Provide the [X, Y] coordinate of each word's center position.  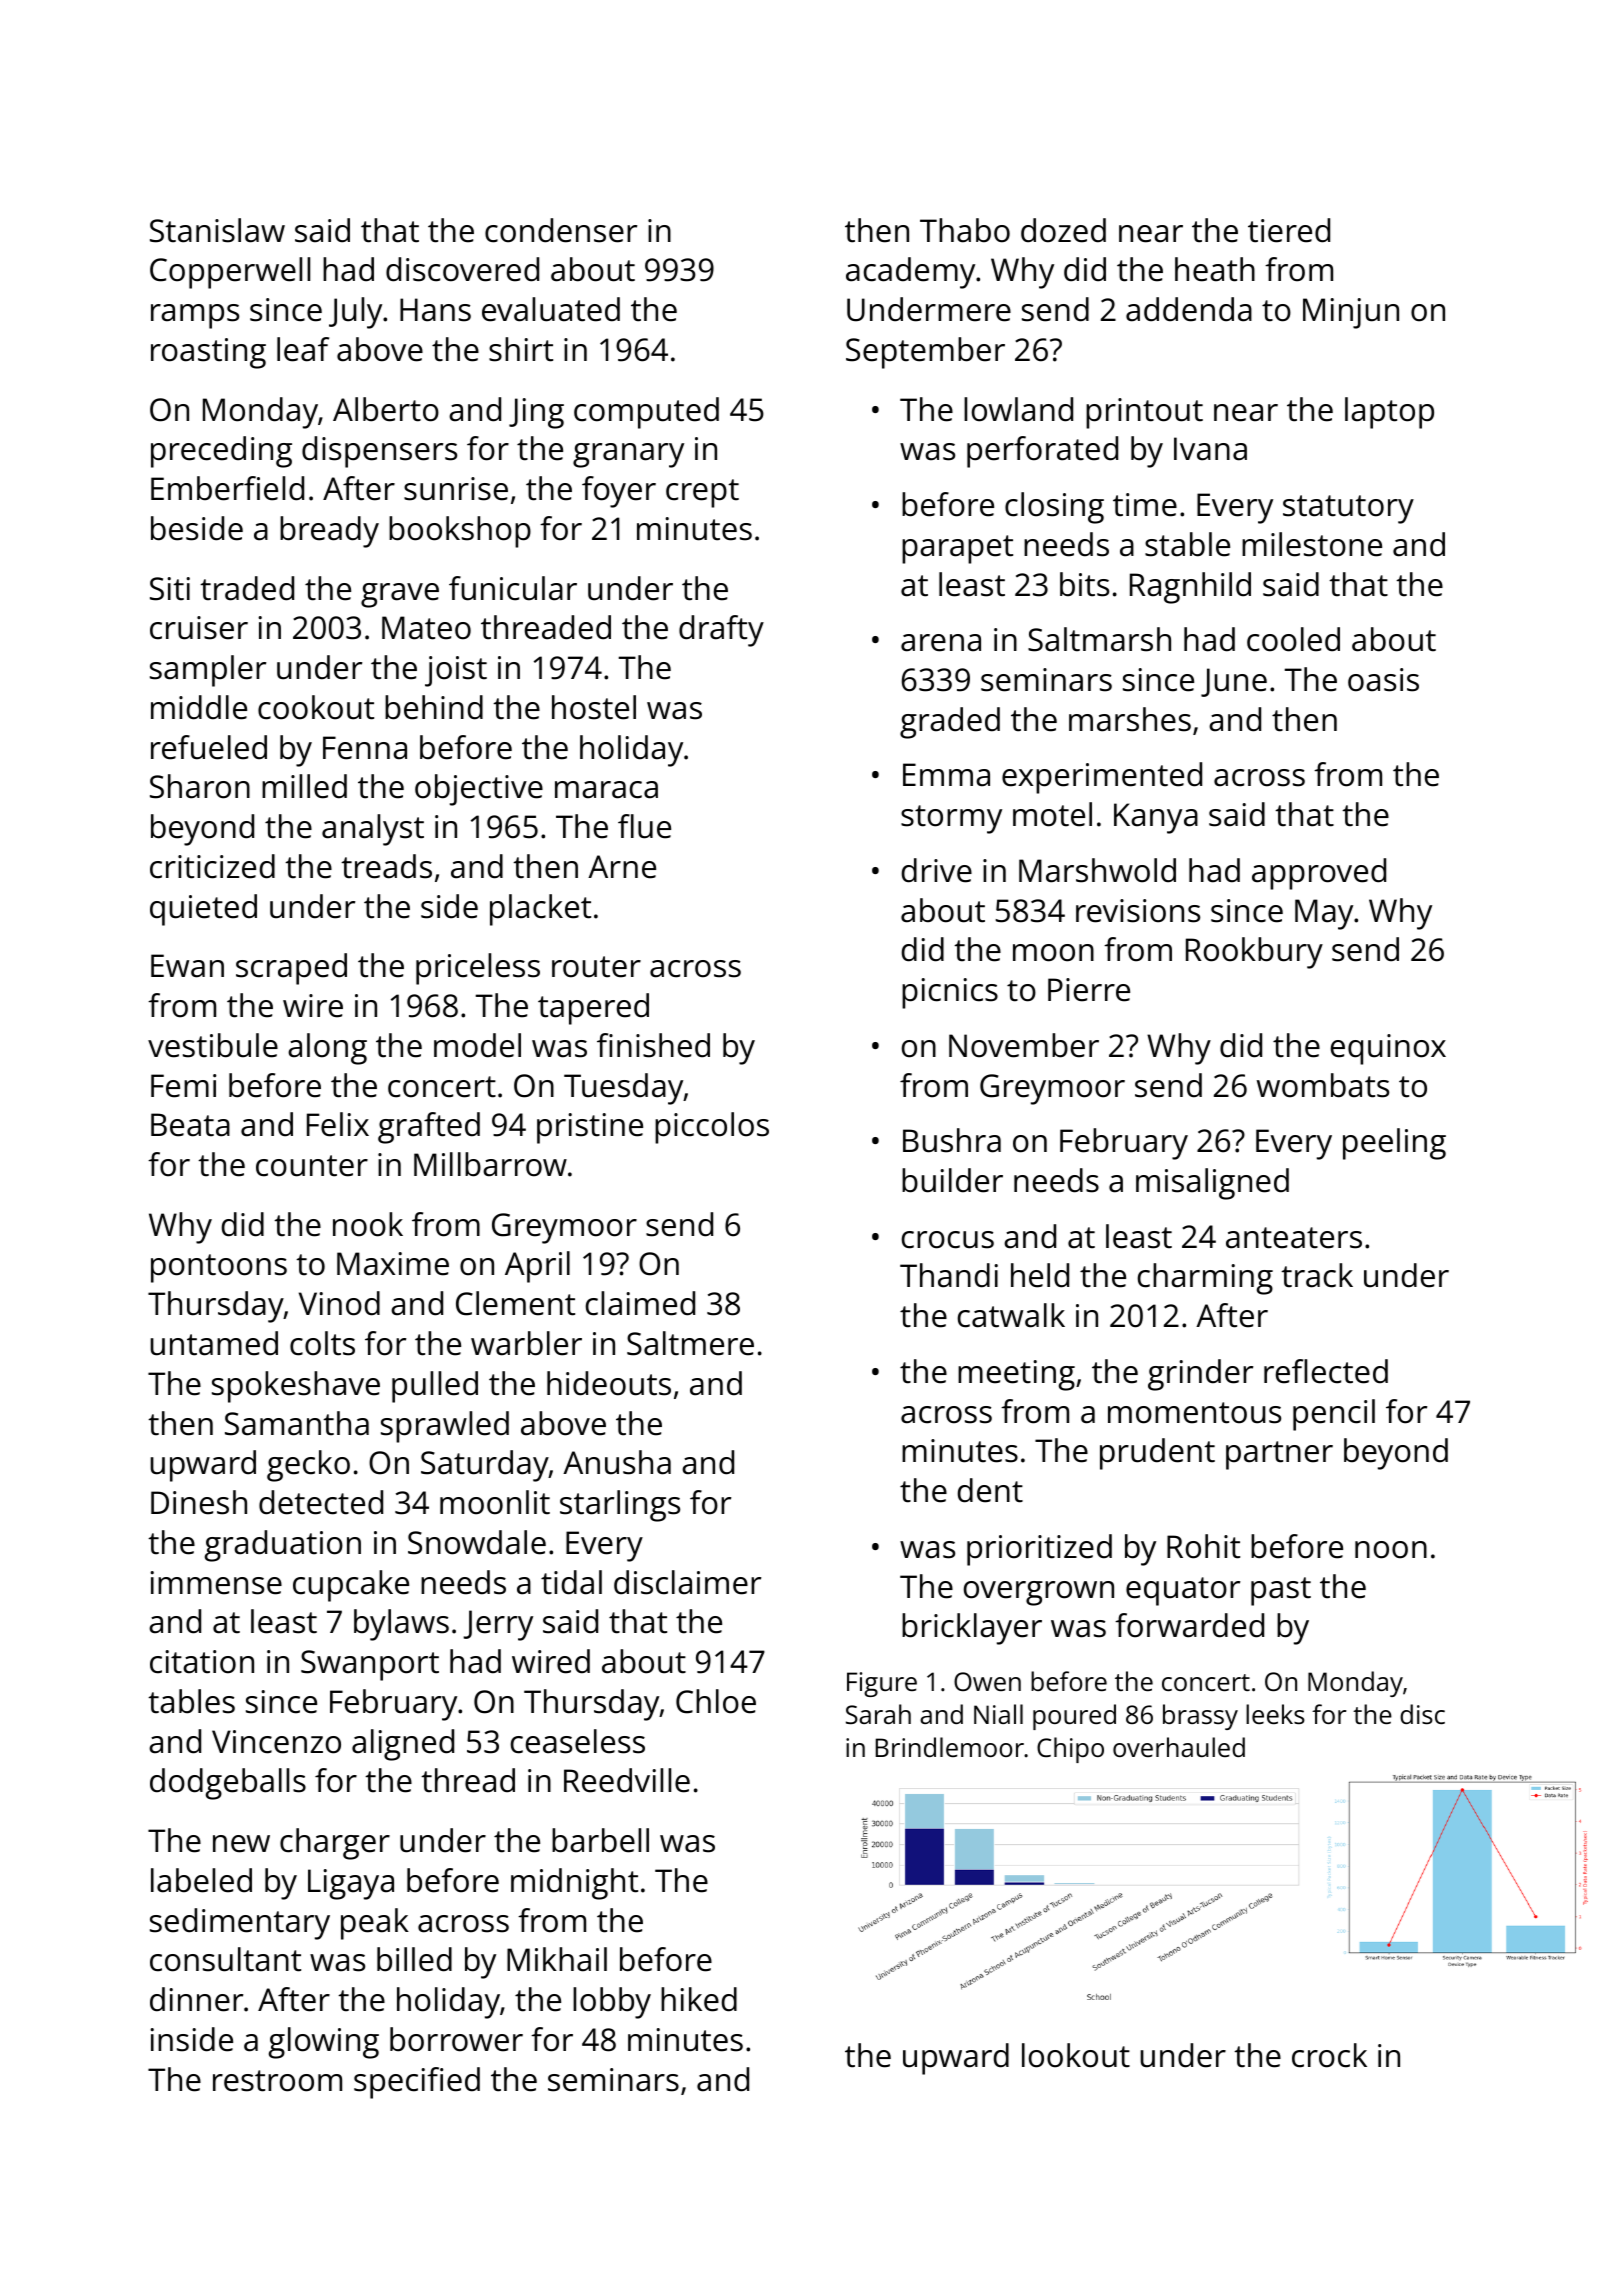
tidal [571, 1582]
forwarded [1189, 1625]
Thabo [965, 230]
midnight [574, 1884]
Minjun [1351, 313]
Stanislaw [217, 230]
